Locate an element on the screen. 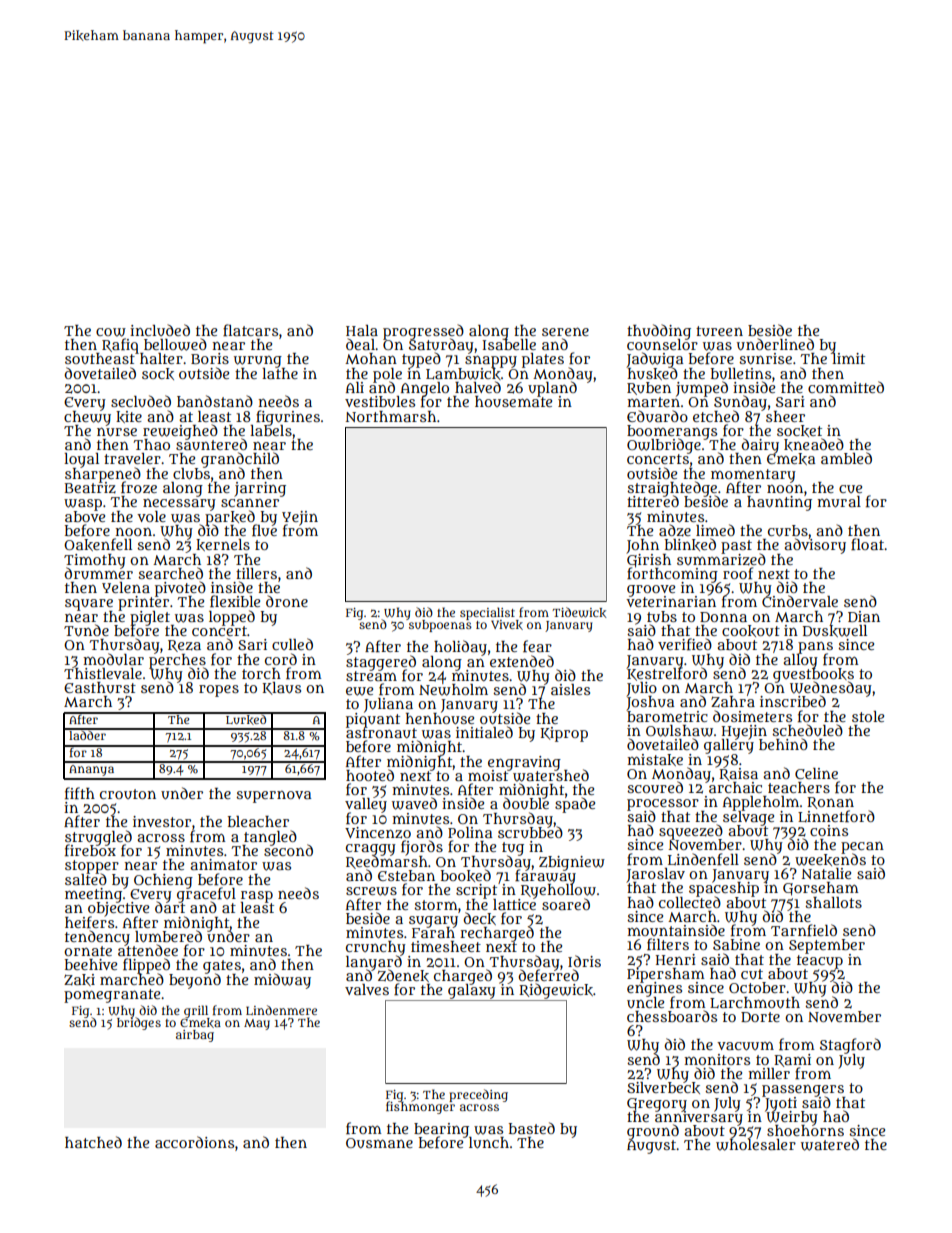  Girish is located at coordinates (648, 560).
